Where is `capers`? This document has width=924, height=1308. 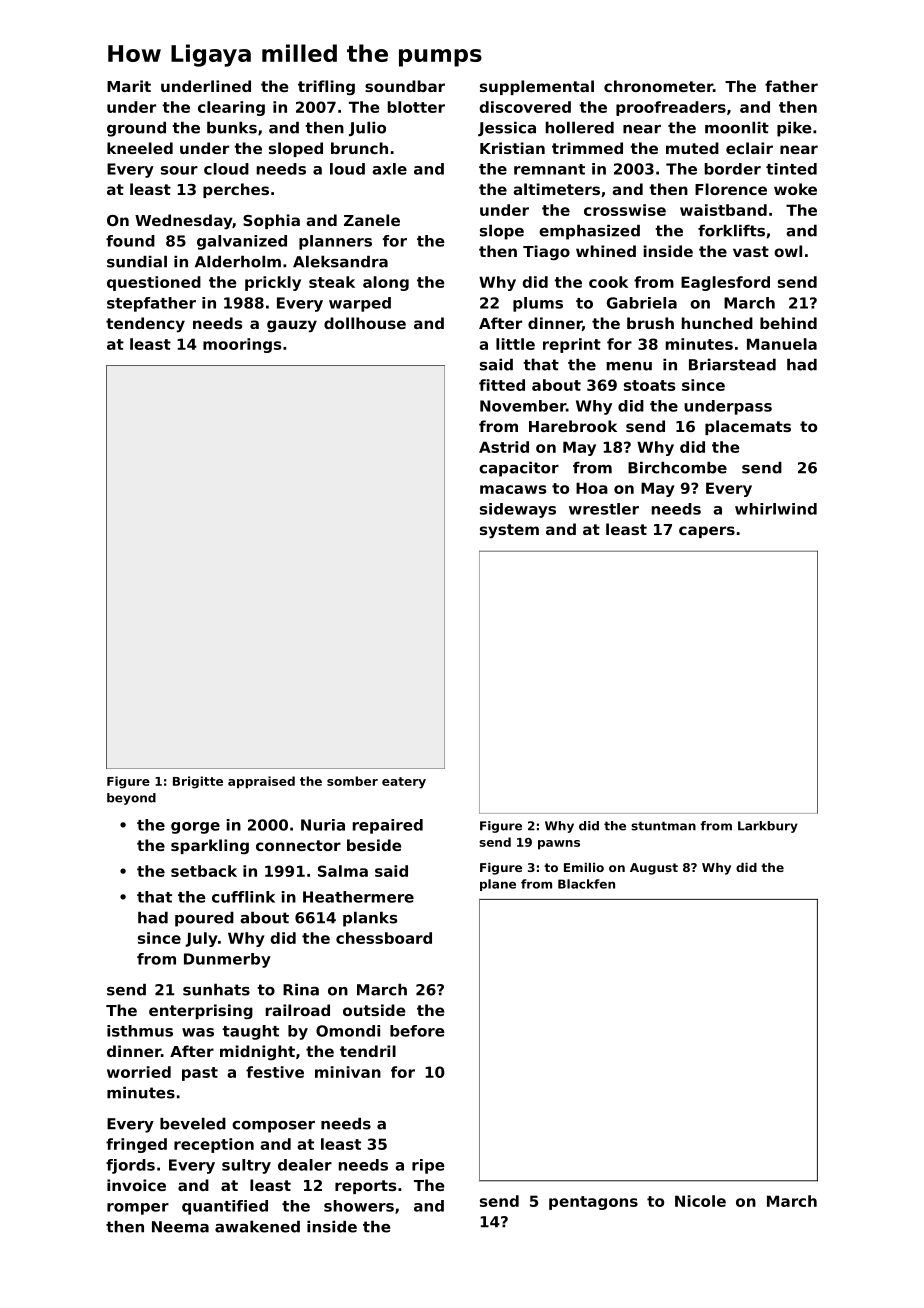
capers is located at coordinates (707, 532).
